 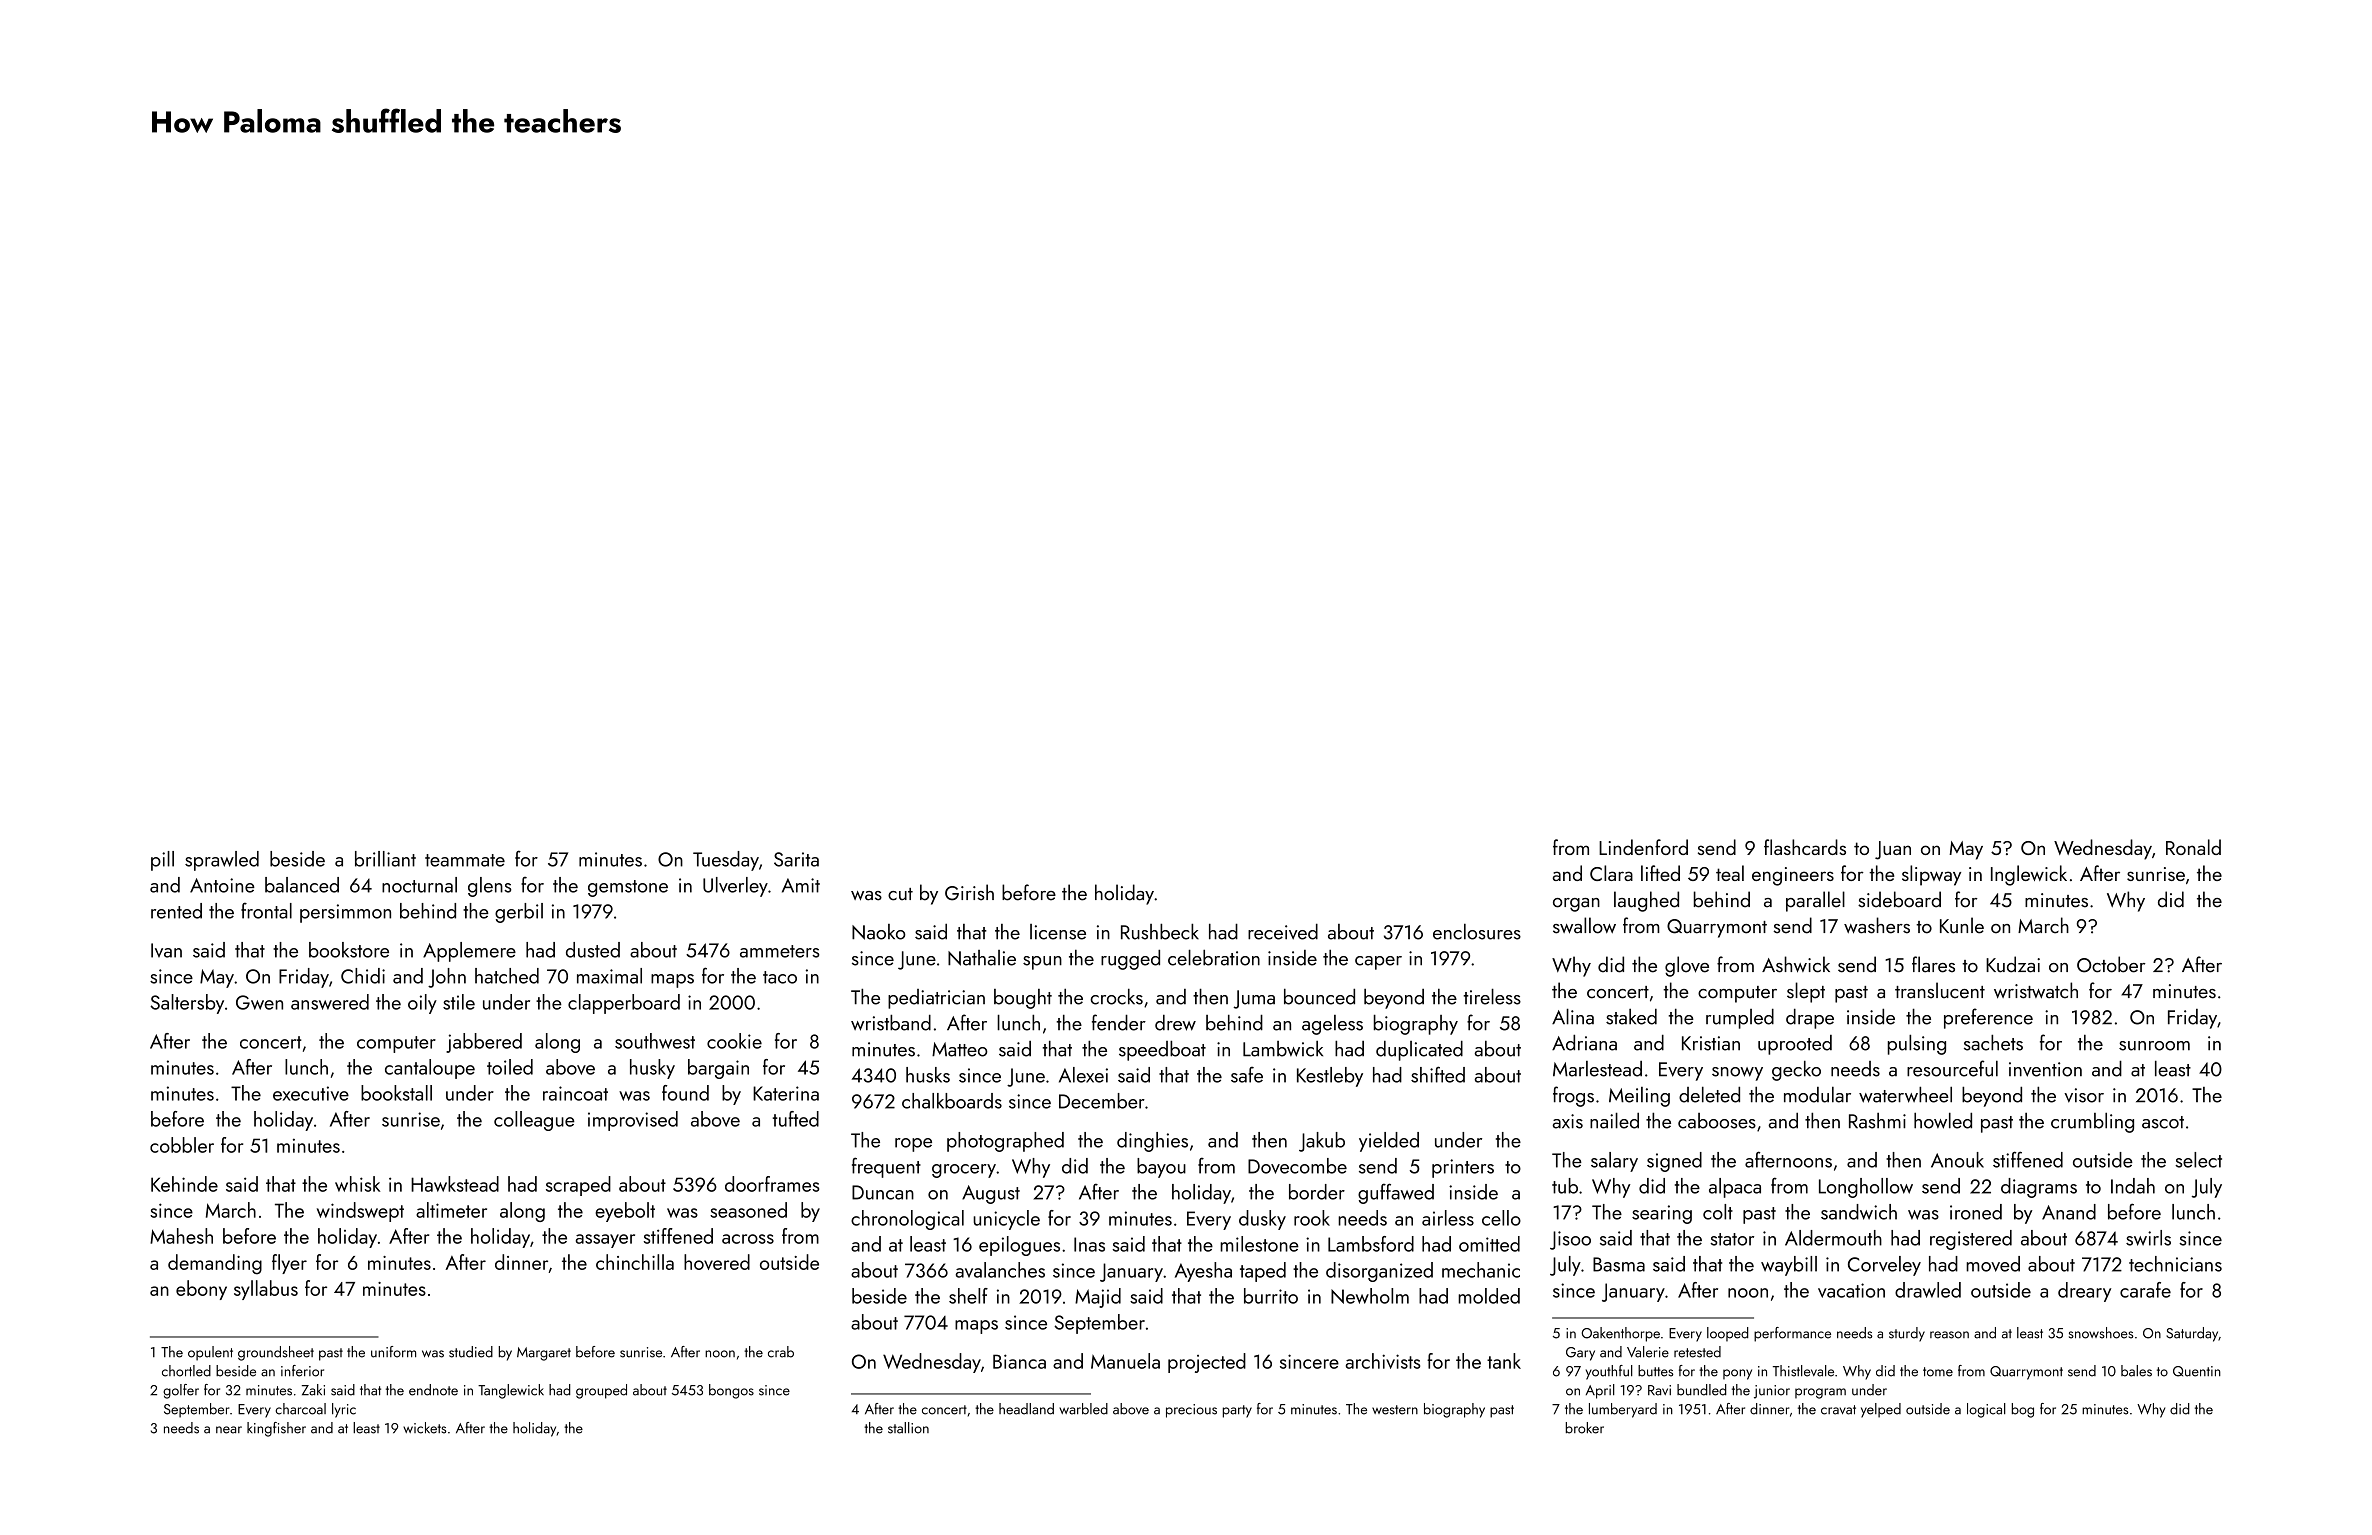 What do you see at coordinates (1976, 1212) in the image?
I see `ironed` at bounding box center [1976, 1212].
